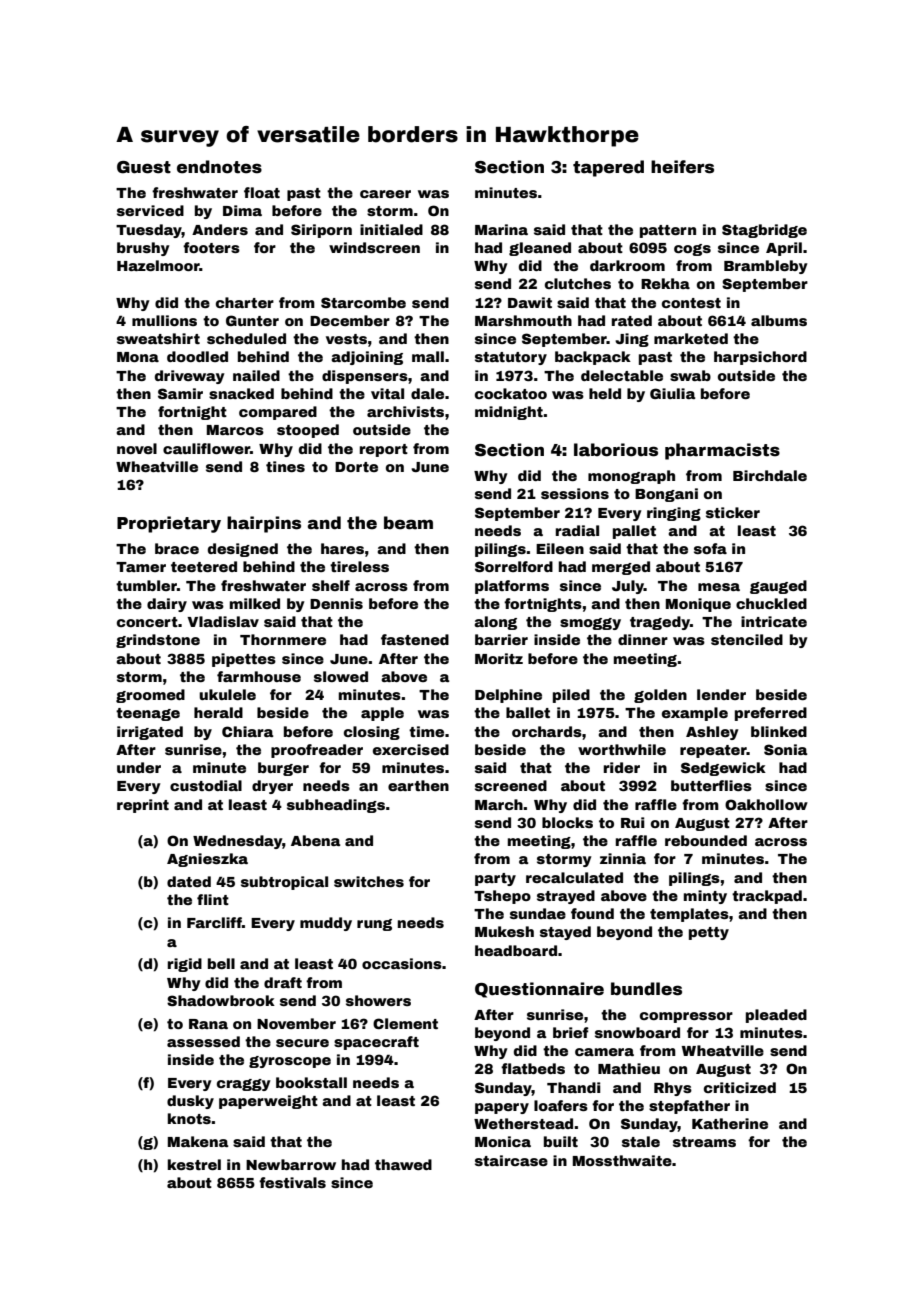  What do you see at coordinates (530, 302) in the image?
I see `Dawit` at bounding box center [530, 302].
